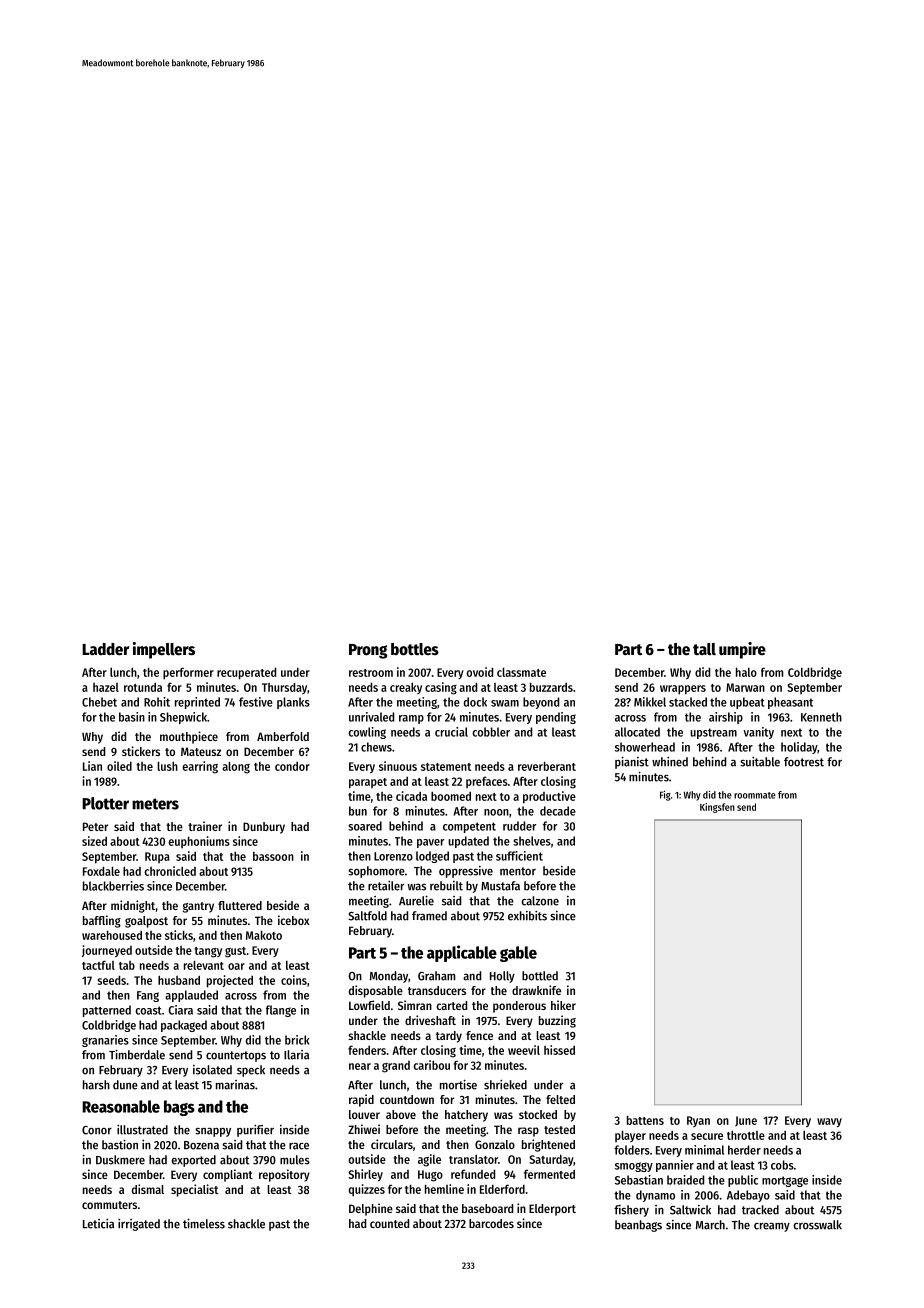 The height and width of the screenshot is (1308, 924). What do you see at coordinates (746, 1121) in the screenshot?
I see `June` at bounding box center [746, 1121].
